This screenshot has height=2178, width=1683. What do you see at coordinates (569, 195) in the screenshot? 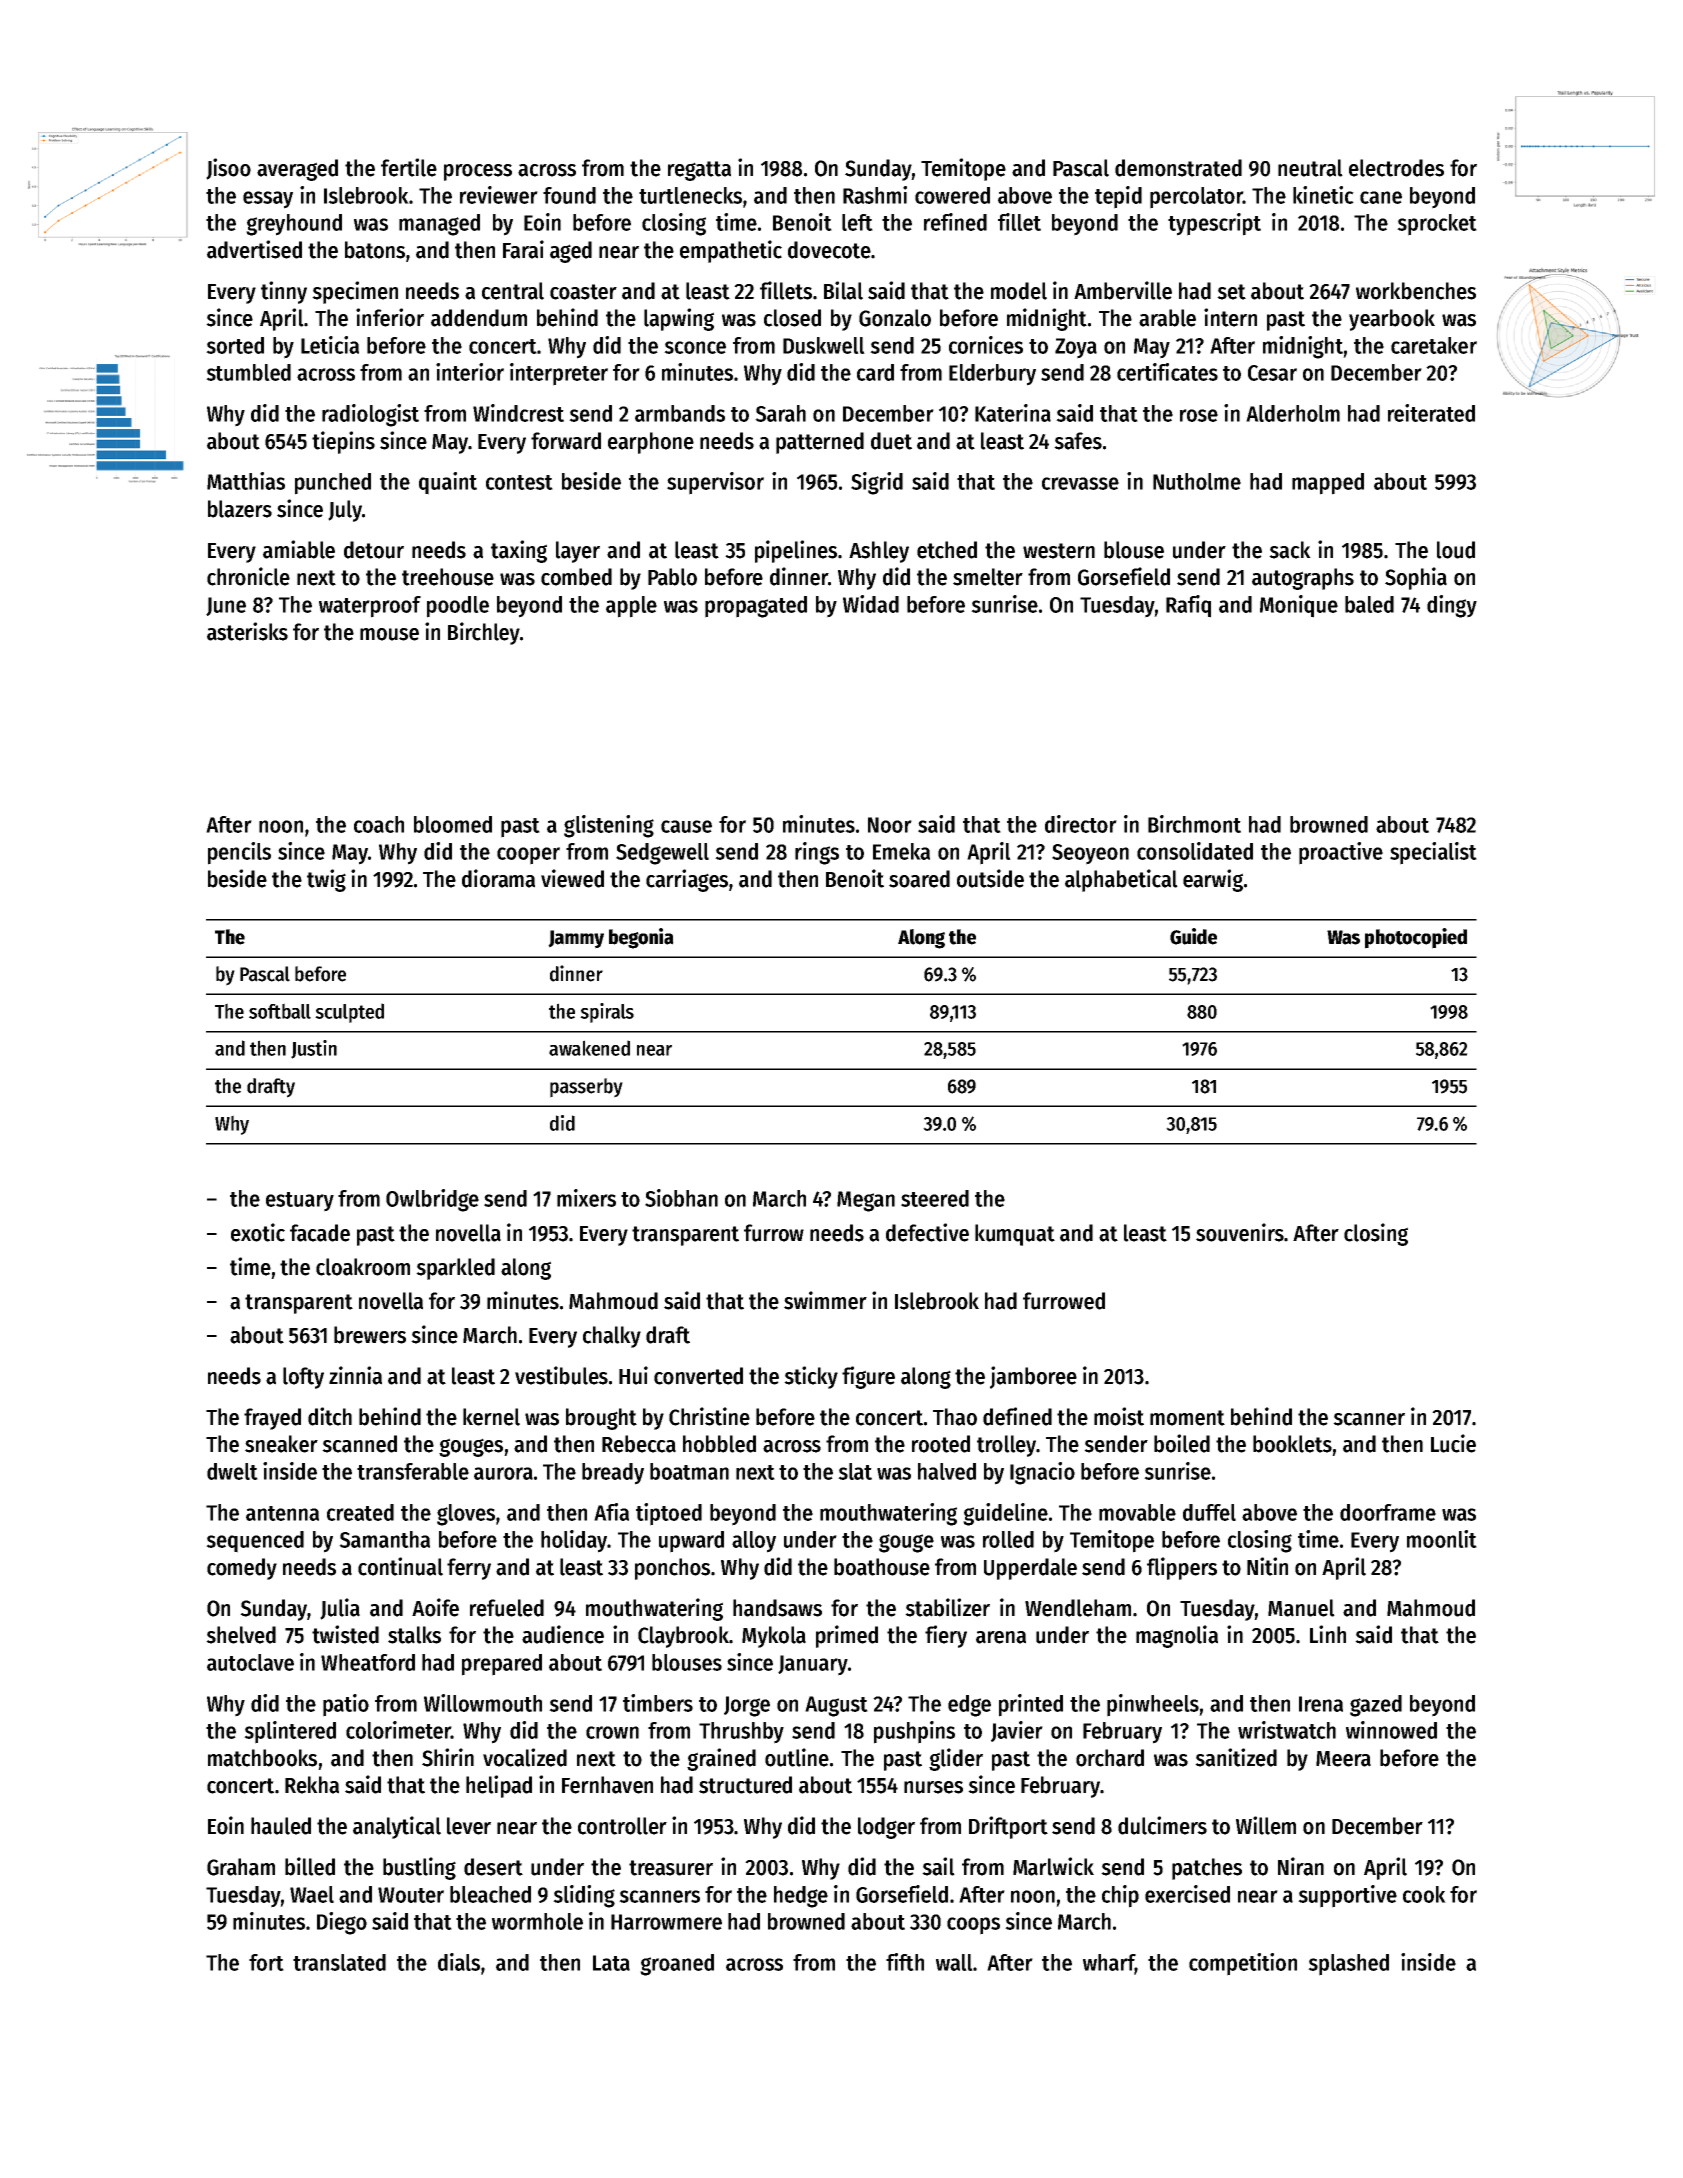
I see `found` at bounding box center [569, 195].
